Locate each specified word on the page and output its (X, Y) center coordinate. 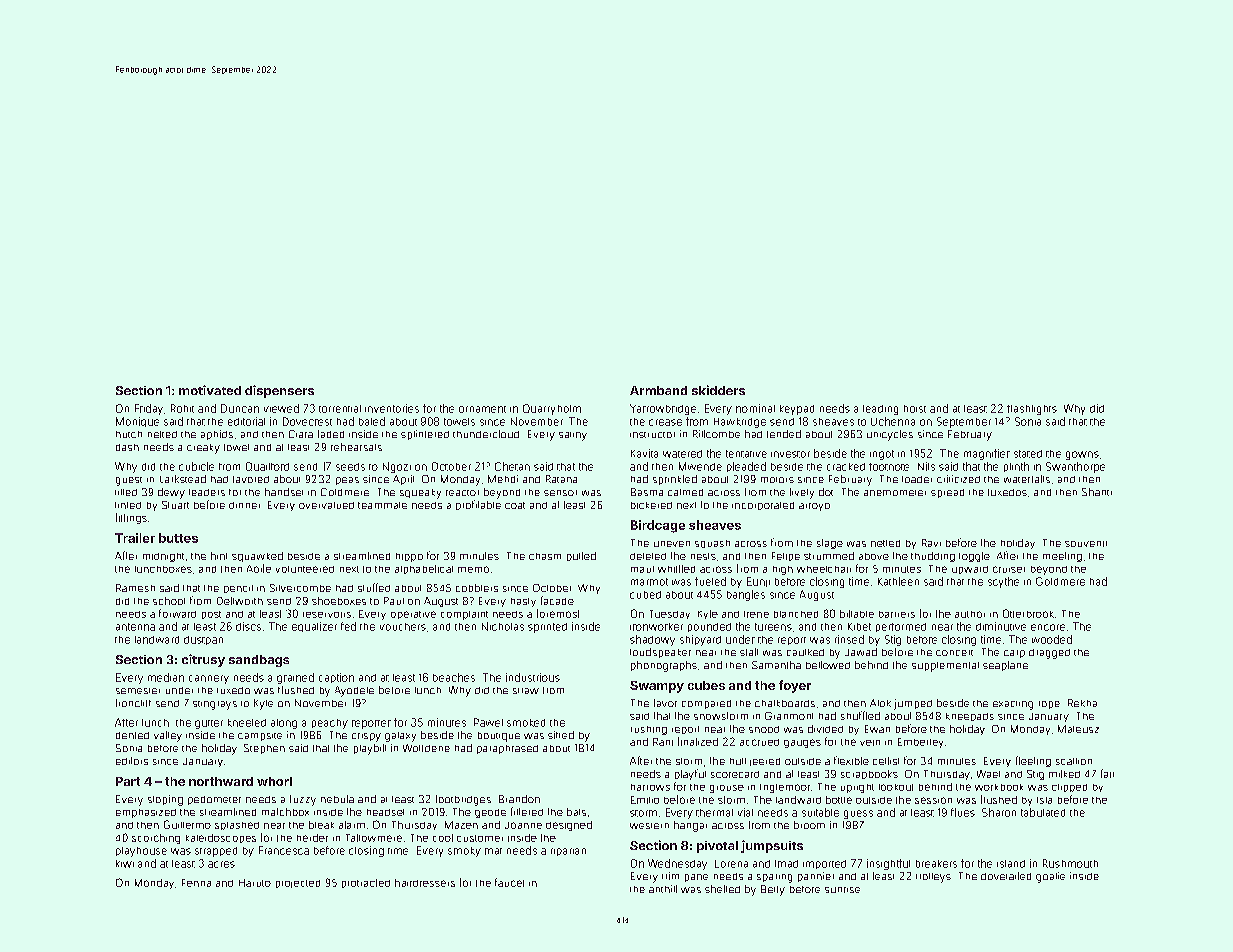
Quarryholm (552, 409)
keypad (797, 410)
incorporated (763, 506)
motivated (210, 390)
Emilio (645, 800)
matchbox (285, 812)
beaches (454, 677)
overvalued (326, 505)
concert (954, 653)
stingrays (215, 705)
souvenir (1086, 544)
